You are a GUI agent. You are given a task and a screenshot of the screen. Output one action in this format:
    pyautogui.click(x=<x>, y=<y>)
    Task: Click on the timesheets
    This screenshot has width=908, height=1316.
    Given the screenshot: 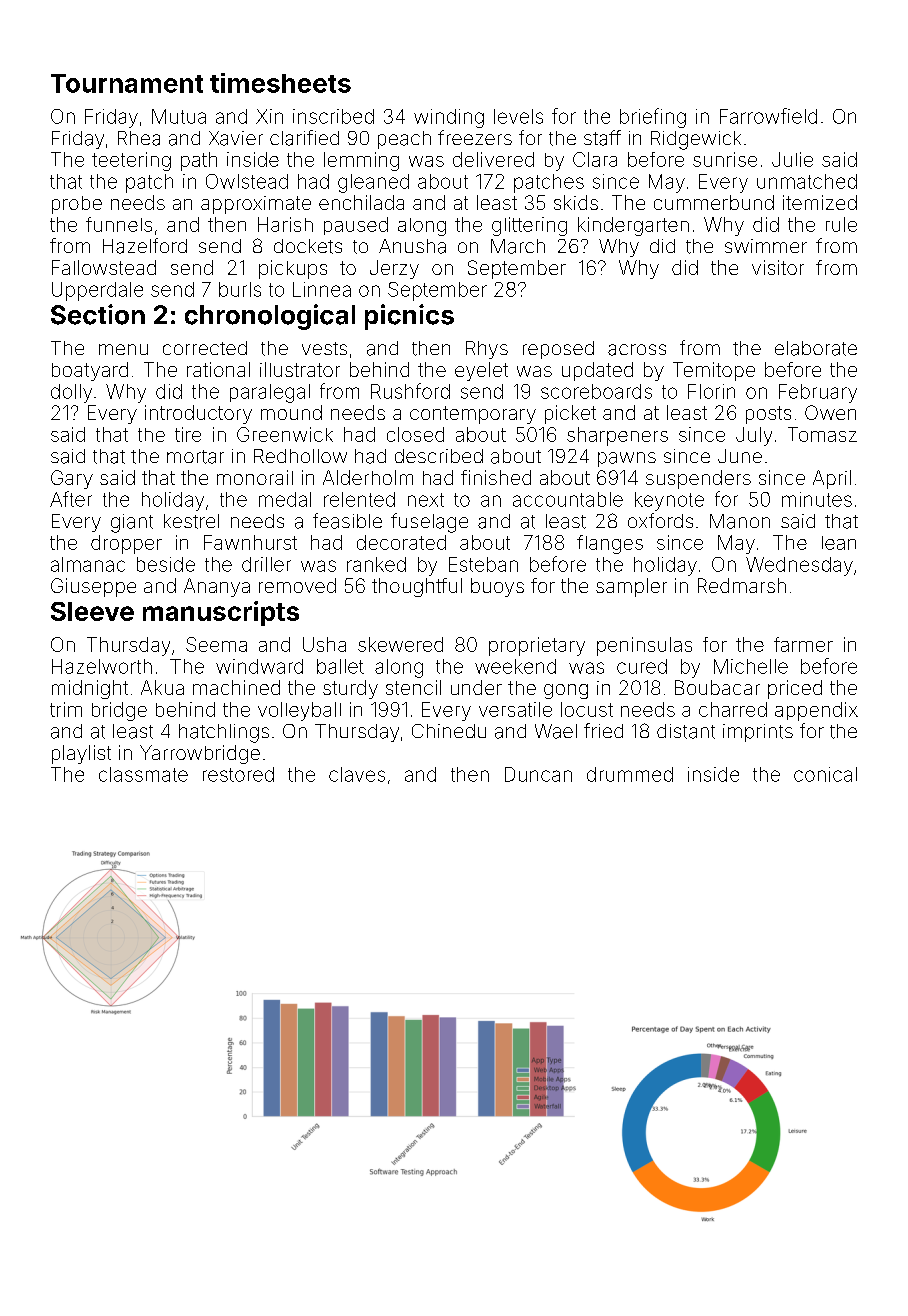 What is the action you would take?
    pyautogui.click(x=280, y=83)
